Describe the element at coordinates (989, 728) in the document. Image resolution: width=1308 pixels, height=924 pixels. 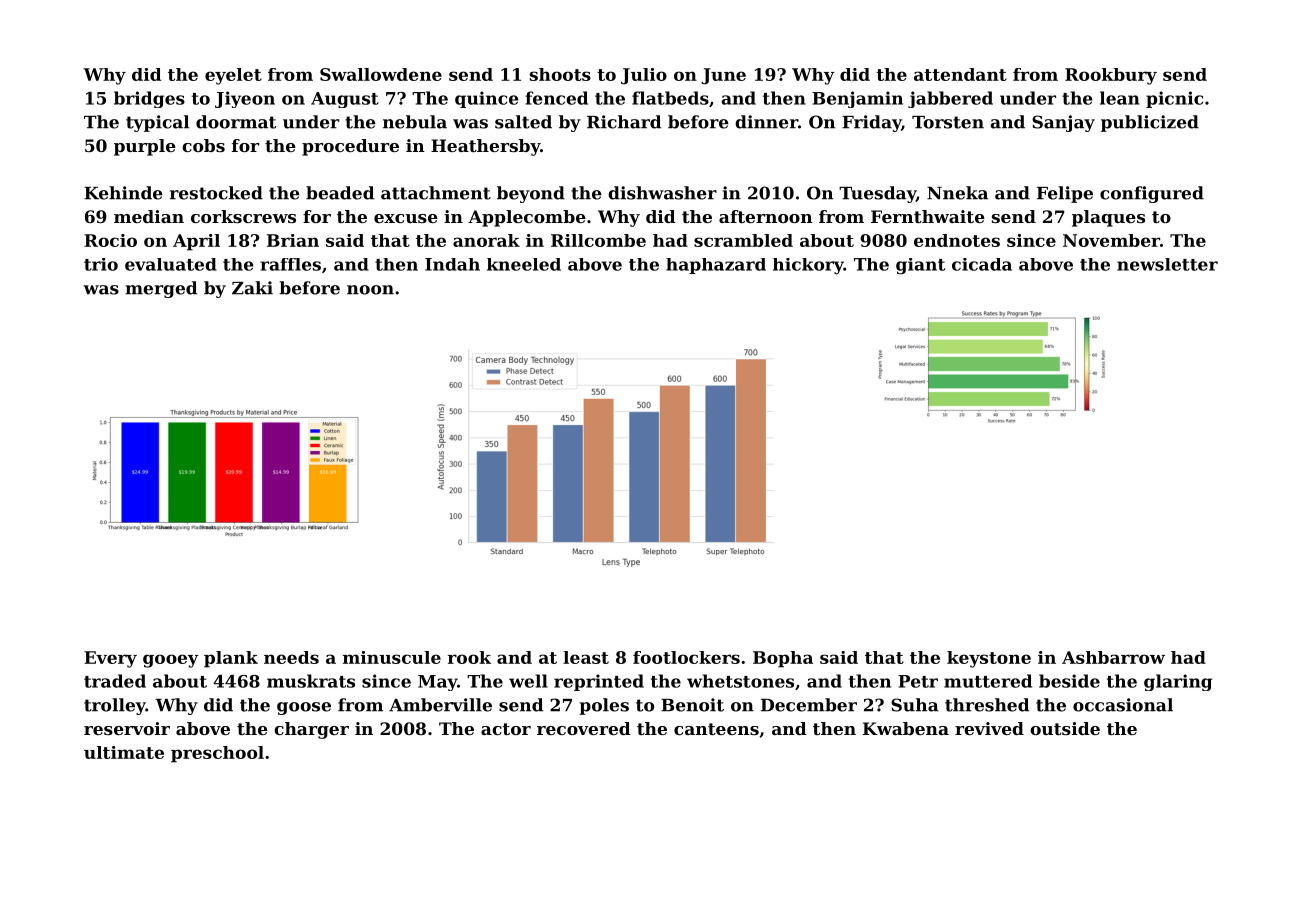
I see `revived` at that location.
